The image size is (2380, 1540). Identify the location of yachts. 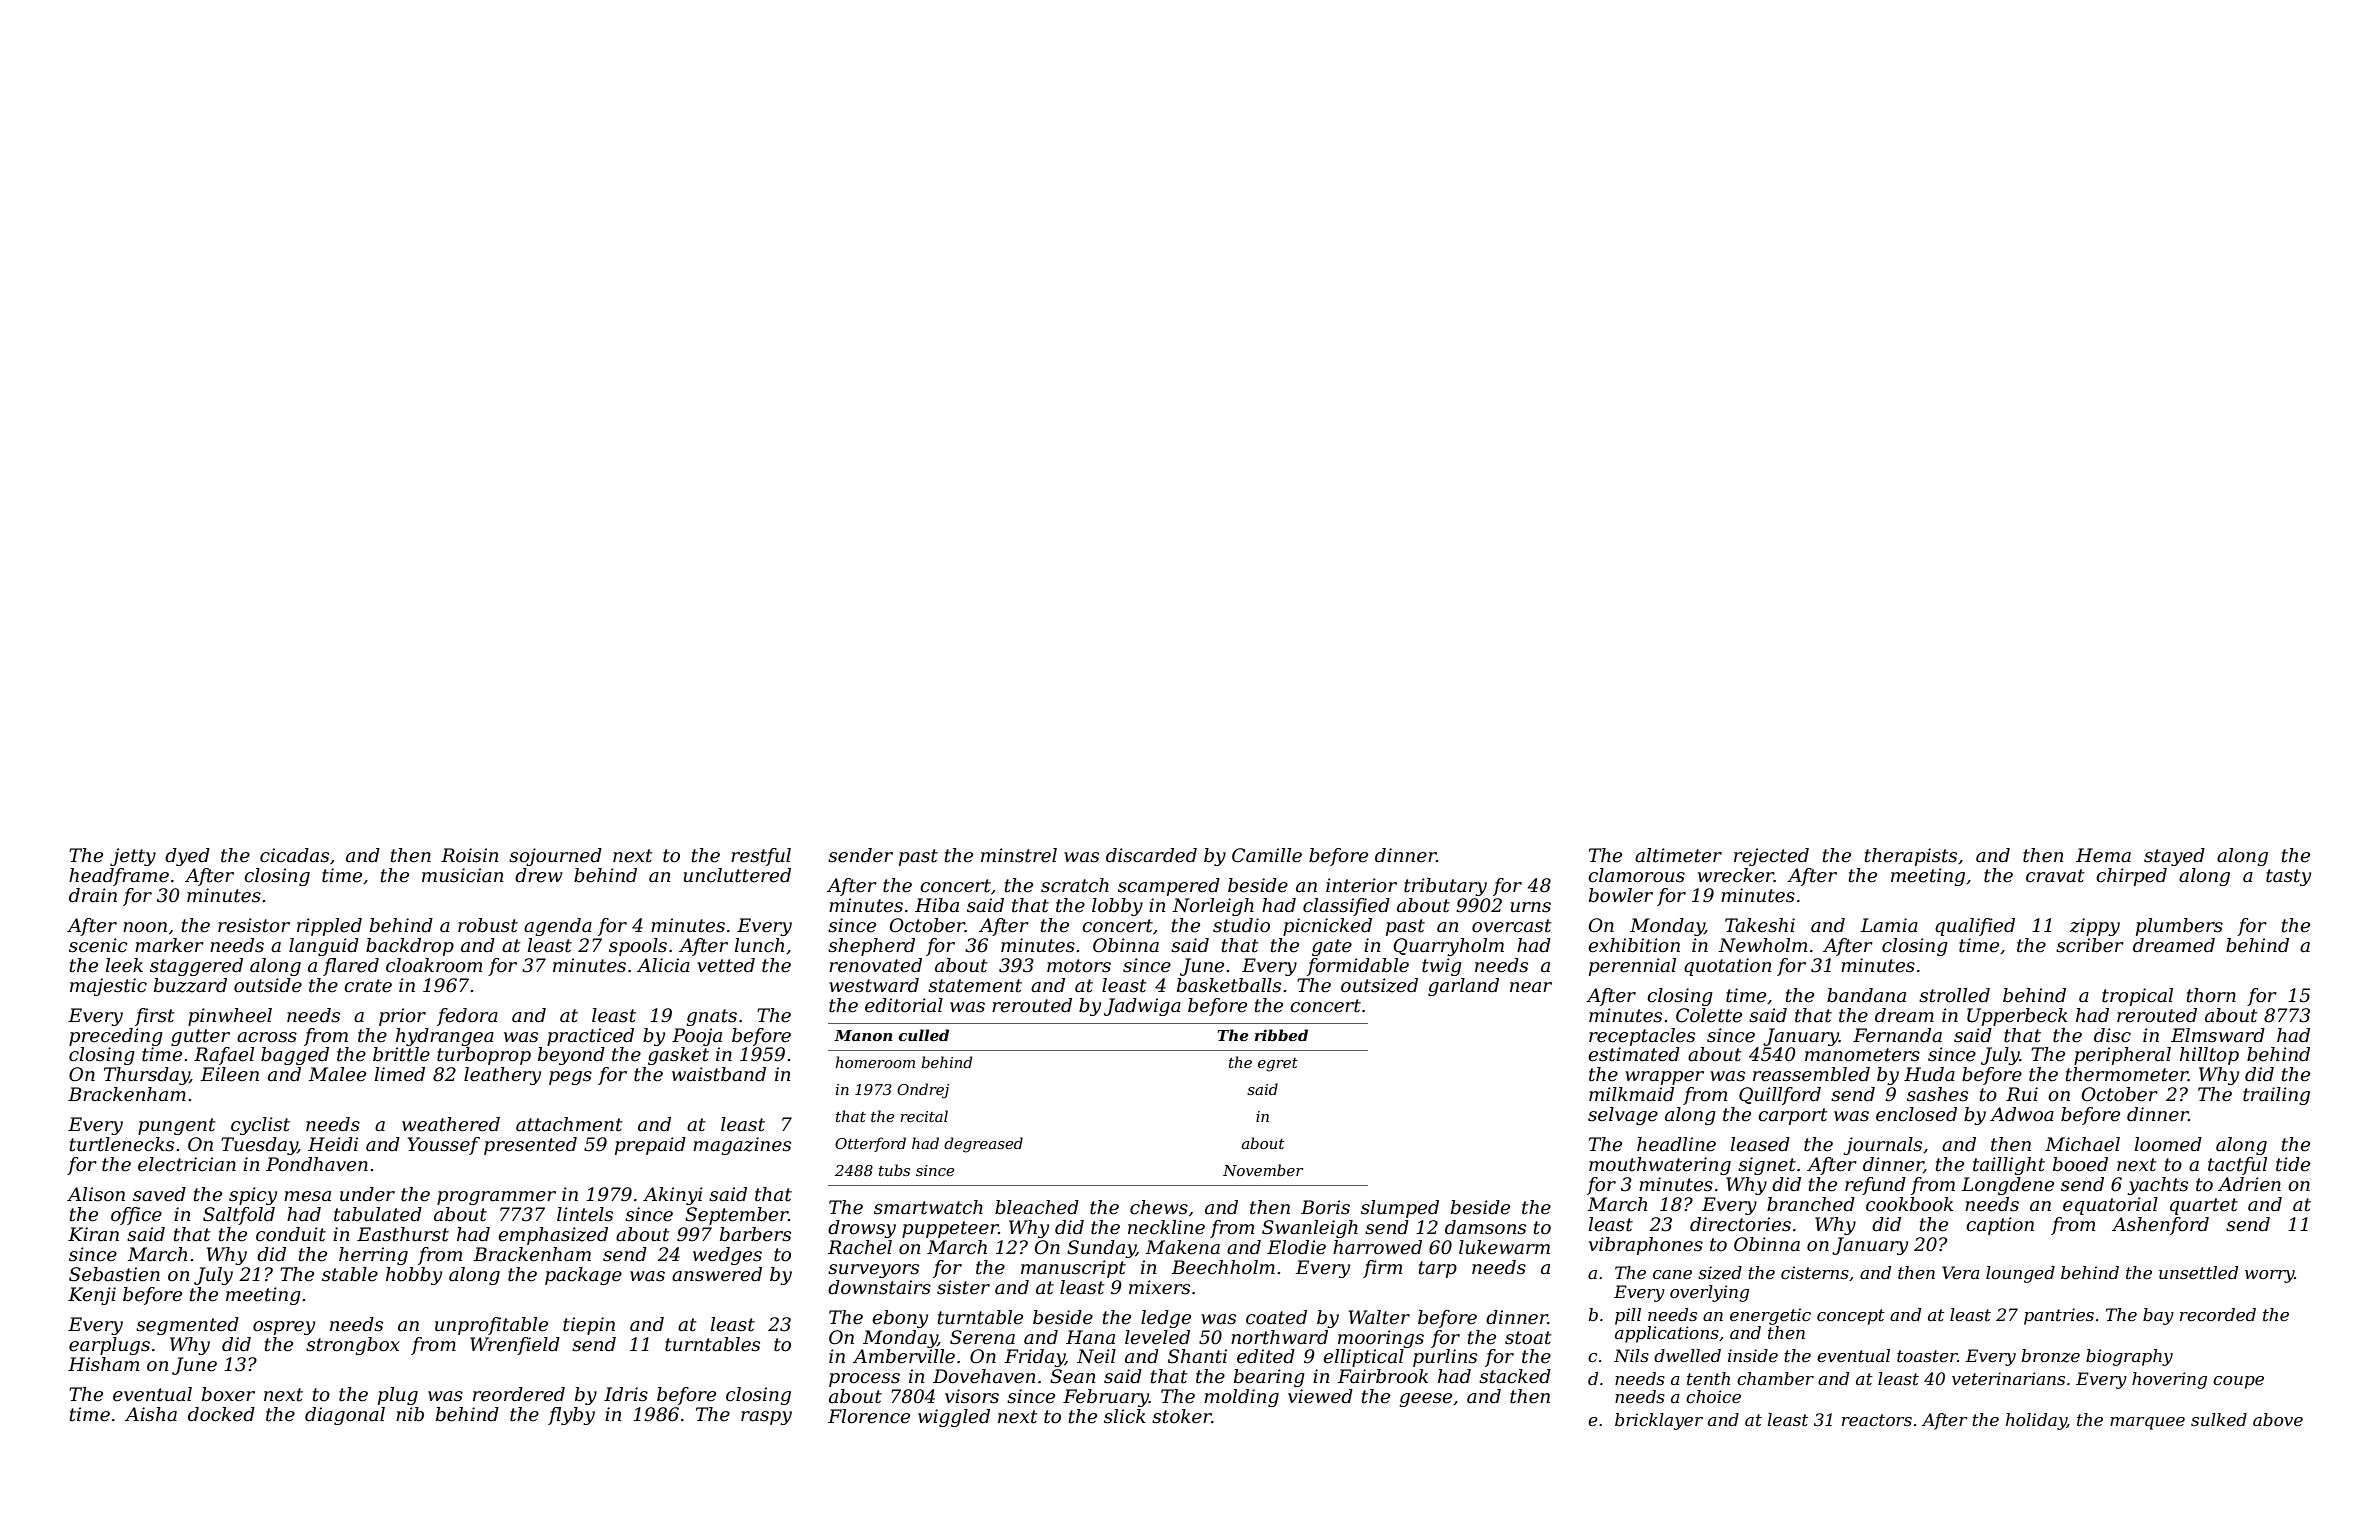
(2157, 1186).
